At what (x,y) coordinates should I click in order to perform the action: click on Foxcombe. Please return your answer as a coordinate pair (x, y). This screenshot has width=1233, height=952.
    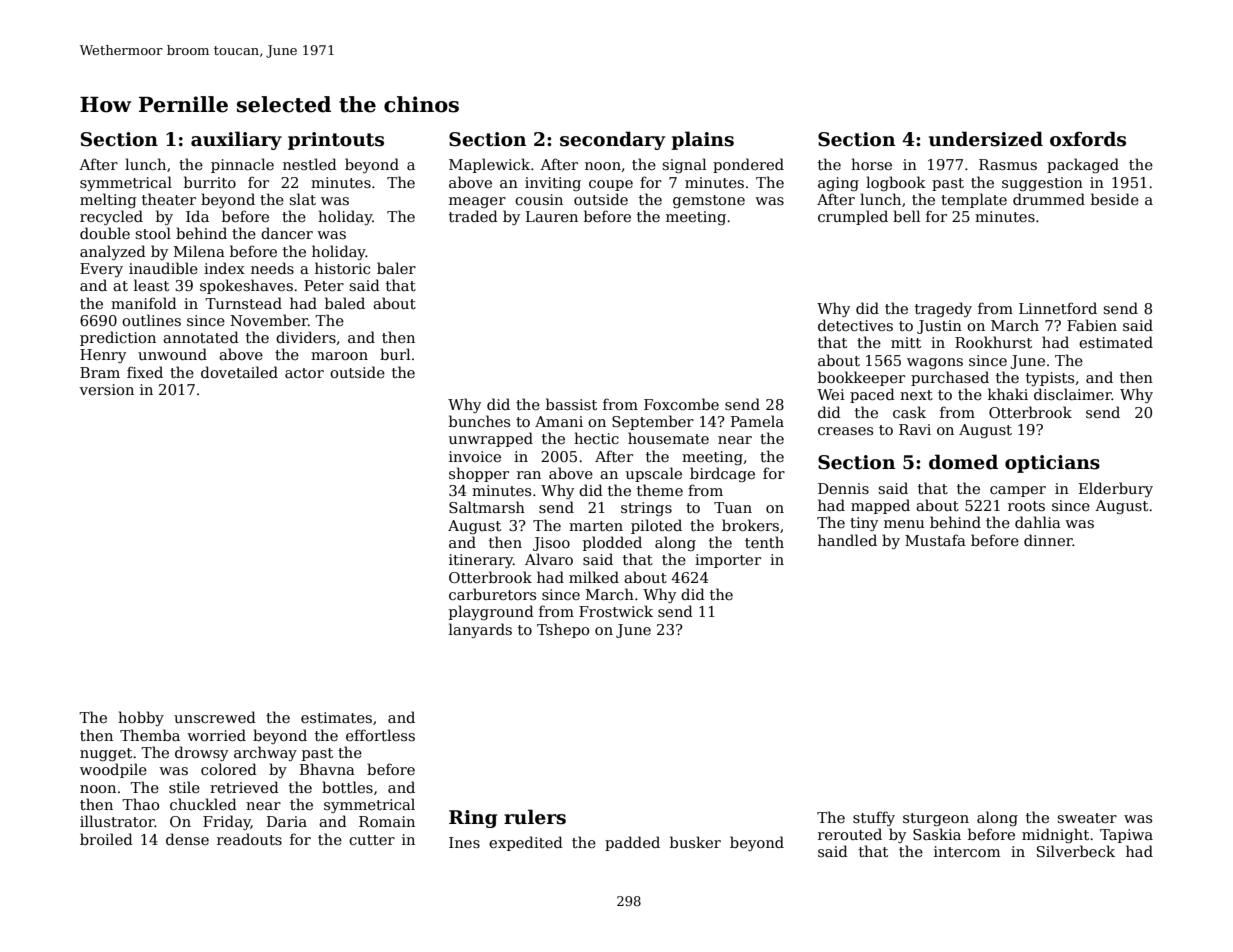
    Looking at the image, I should click on (681, 404).
